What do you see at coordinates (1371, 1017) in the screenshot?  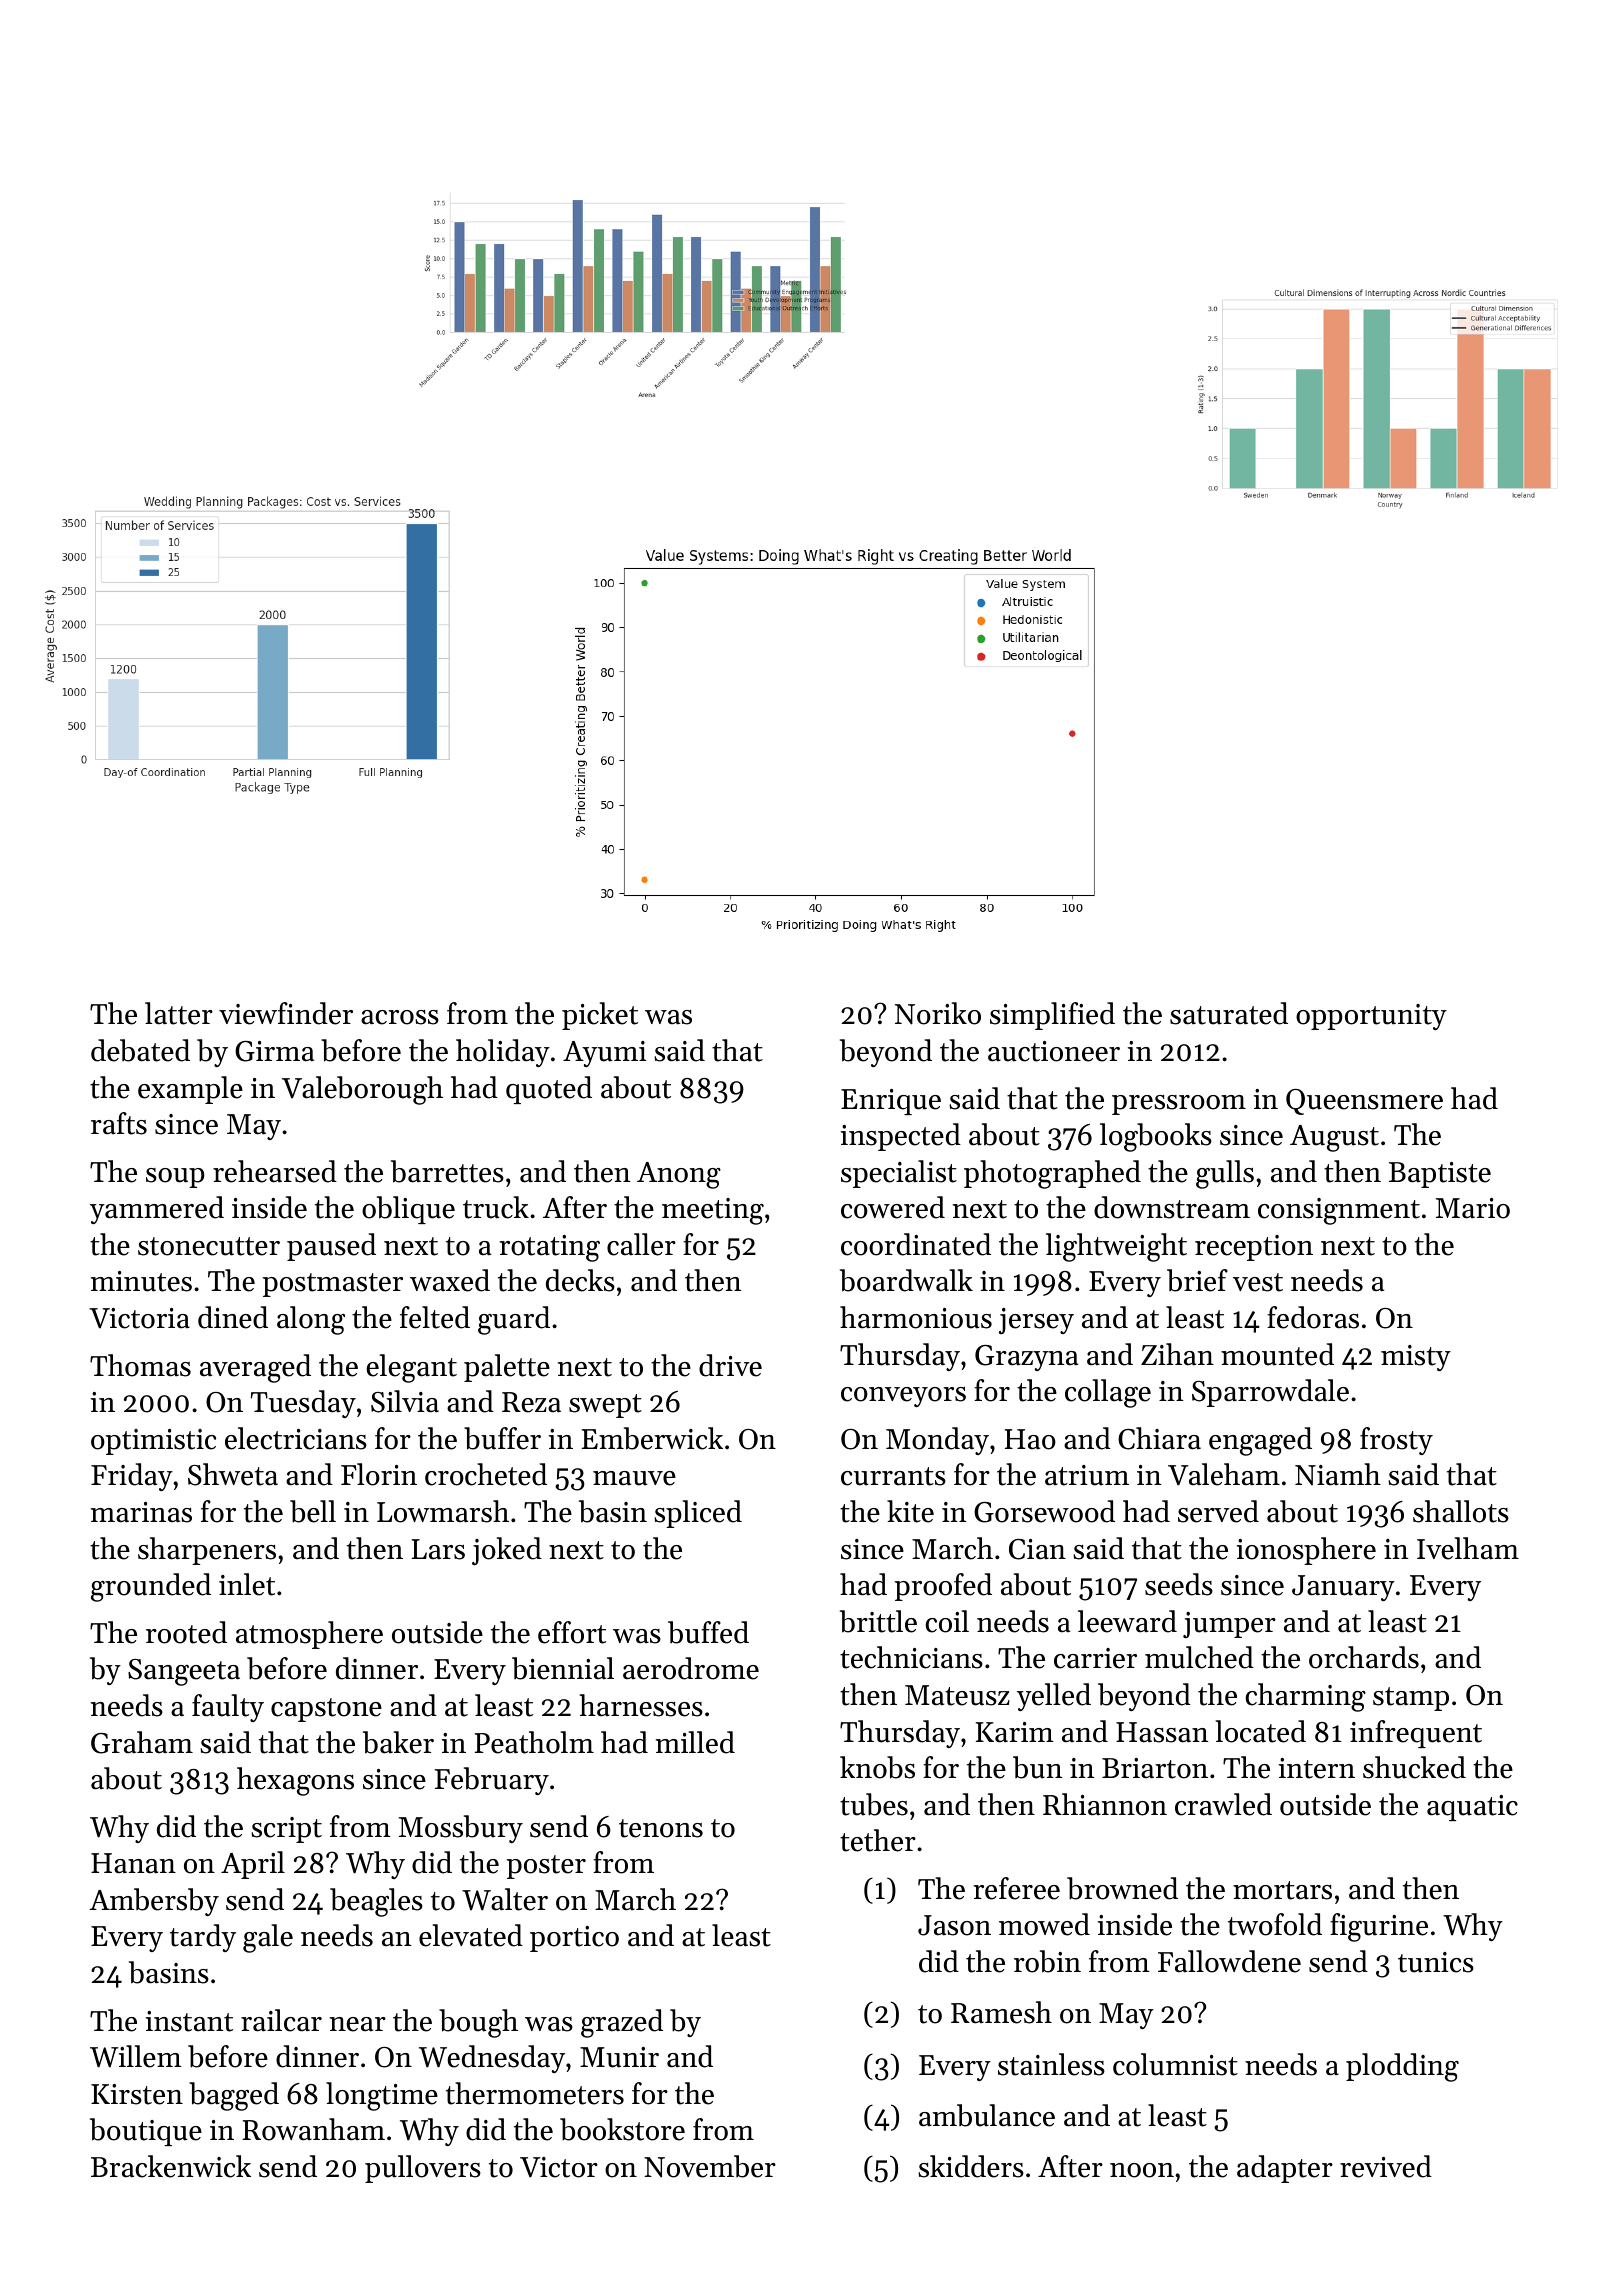 I see `opportunity` at bounding box center [1371, 1017].
